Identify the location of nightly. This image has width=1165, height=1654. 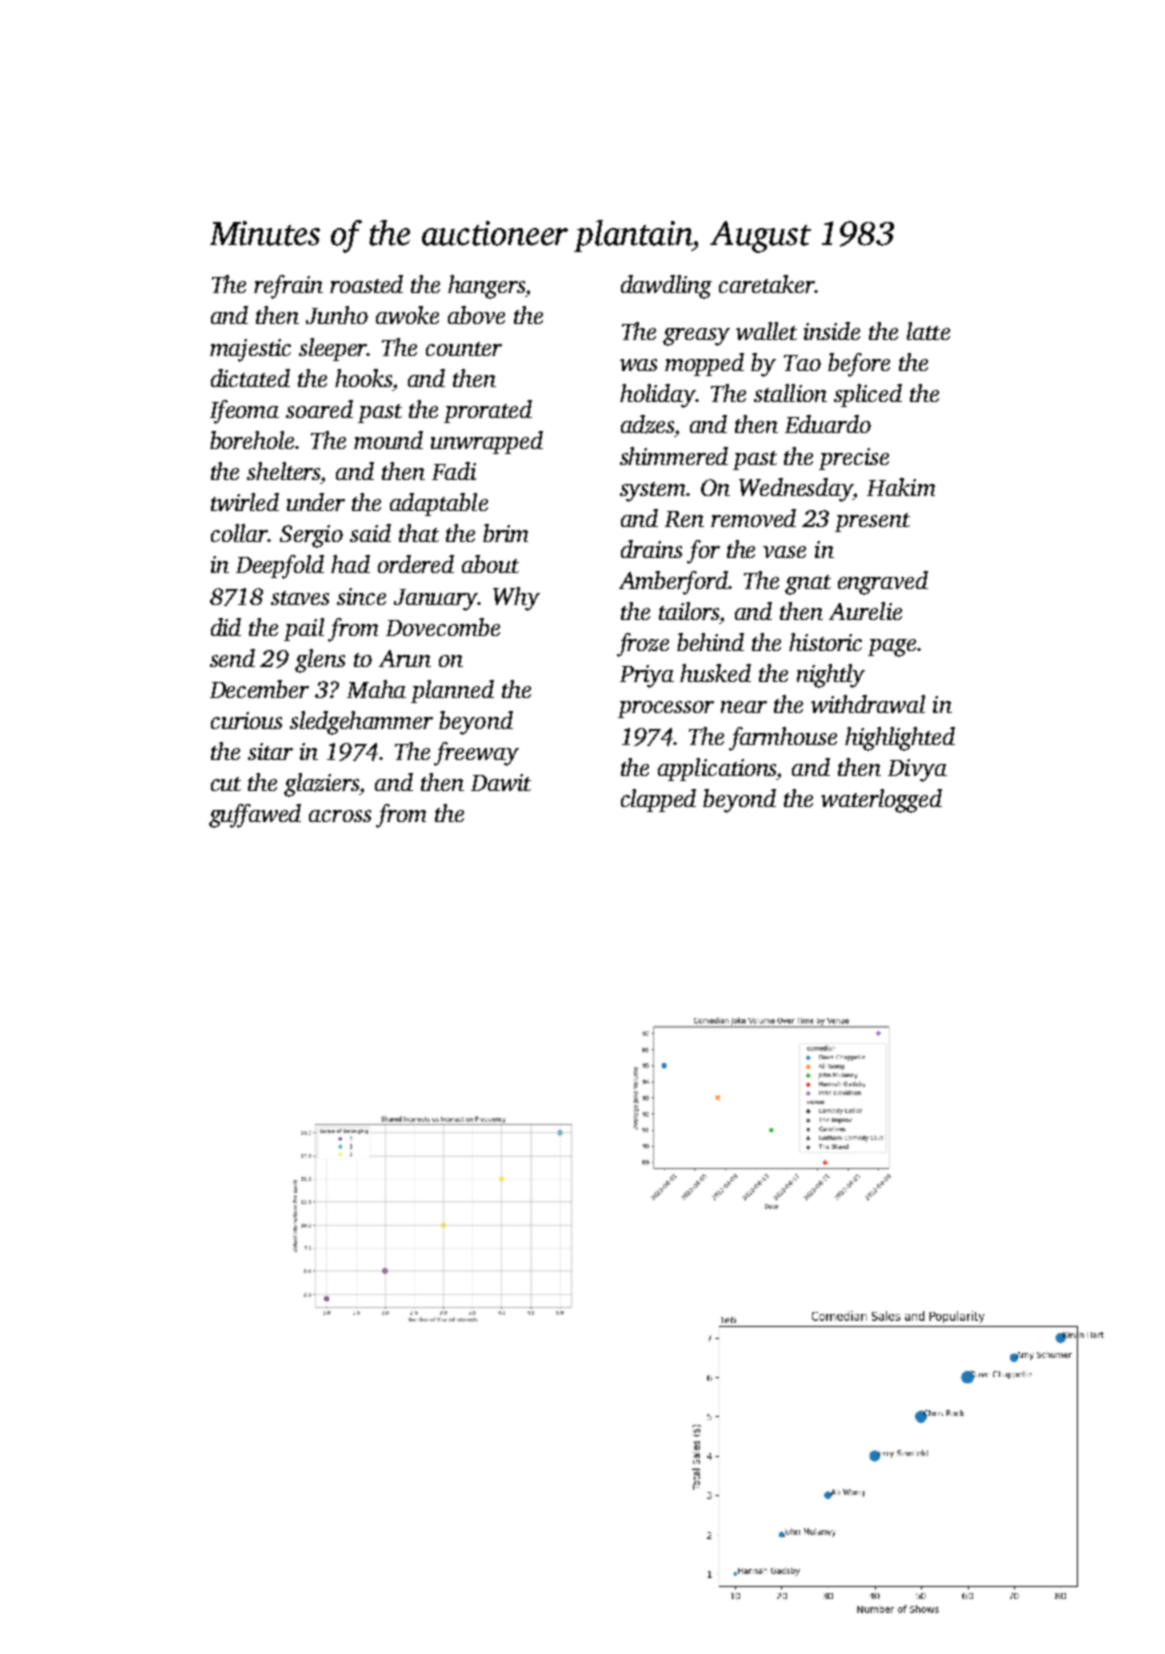
(831, 676).
